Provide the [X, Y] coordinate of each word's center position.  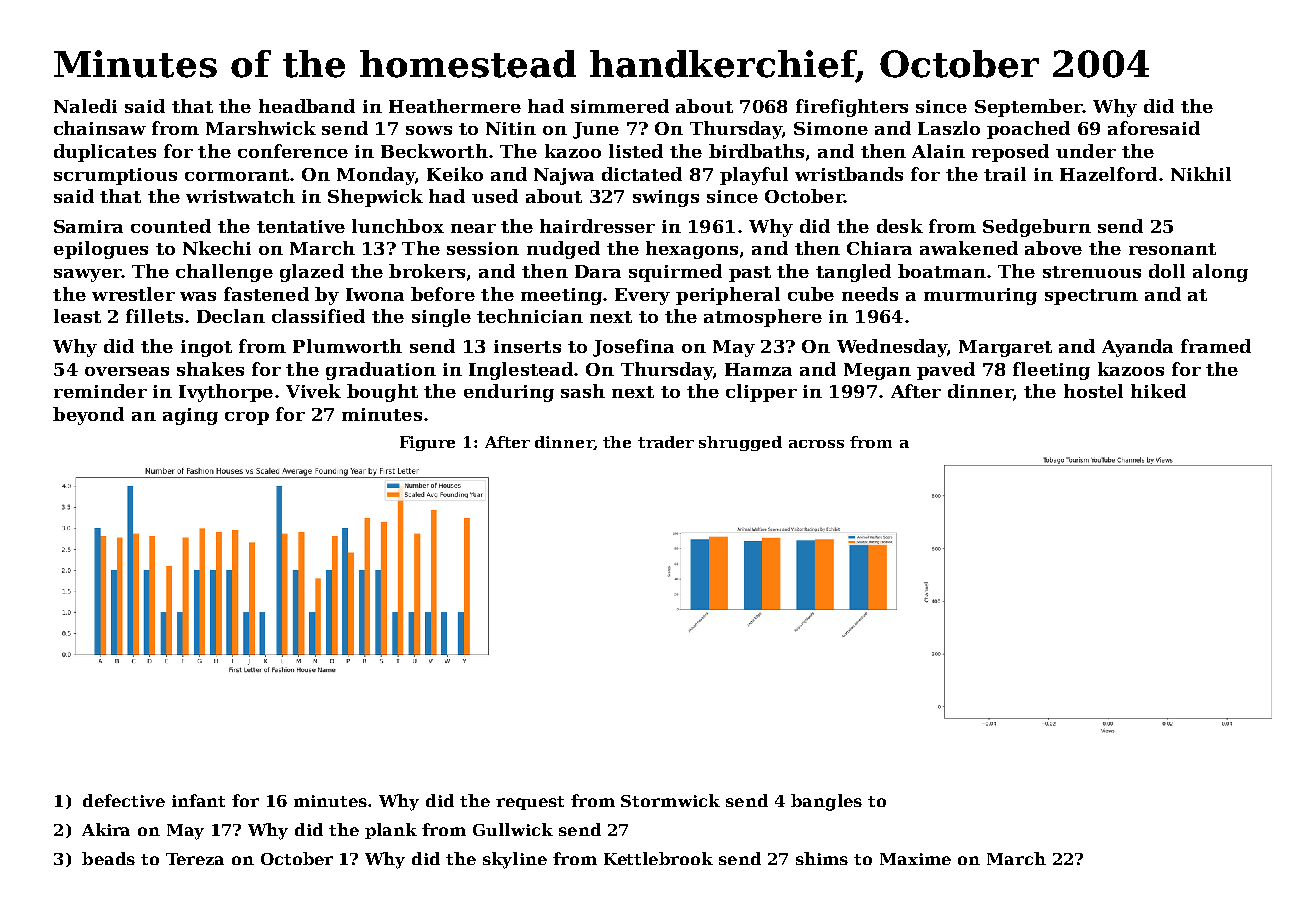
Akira [106, 829]
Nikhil [1201, 174]
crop [247, 418]
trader [666, 442]
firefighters [852, 108]
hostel [1093, 391]
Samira [88, 226]
